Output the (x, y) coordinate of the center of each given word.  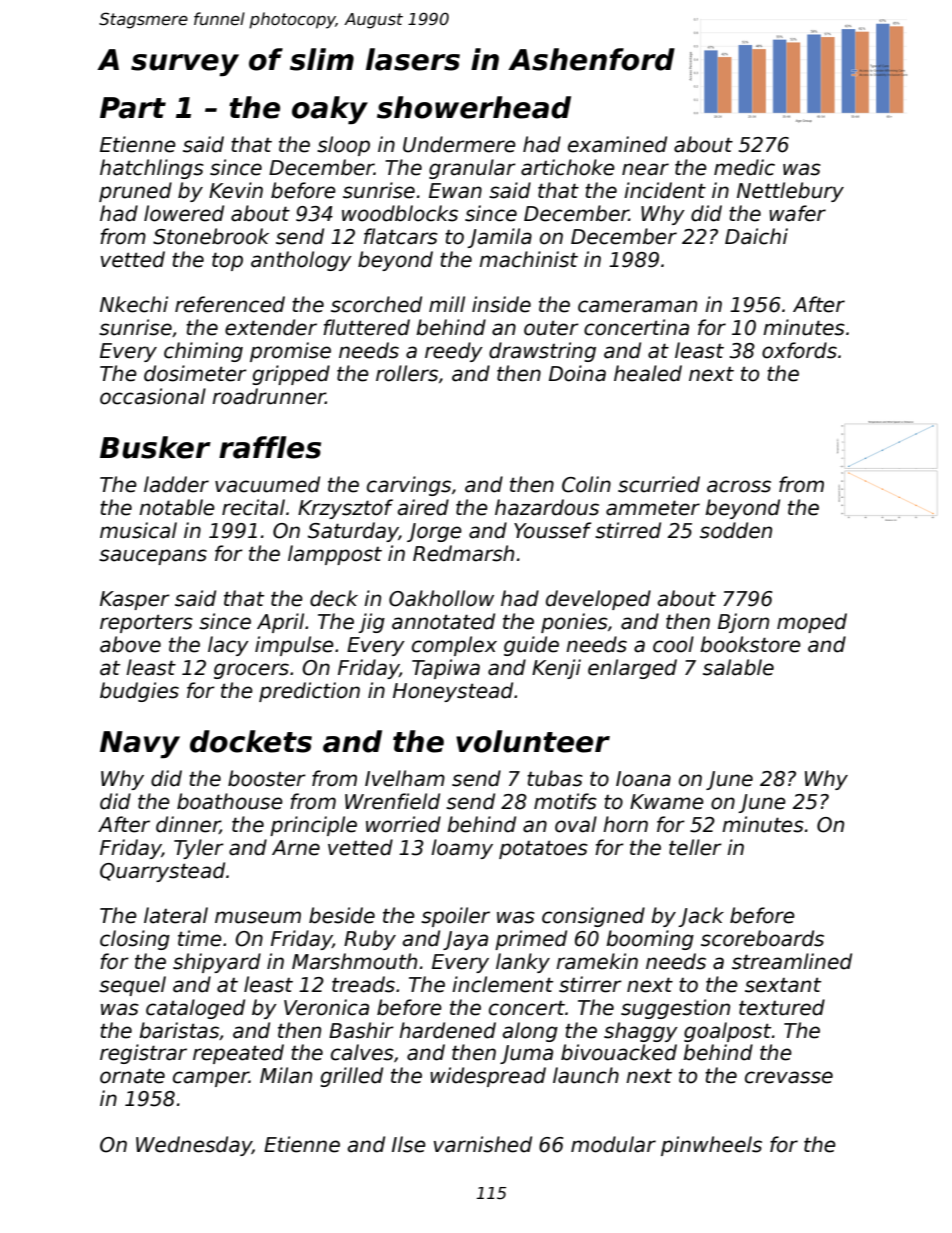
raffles (270, 447)
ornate (132, 1076)
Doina (577, 373)
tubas (555, 778)
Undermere (459, 144)
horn (625, 824)
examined (617, 144)
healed (648, 373)
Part (133, 108)
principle (313, 826)
